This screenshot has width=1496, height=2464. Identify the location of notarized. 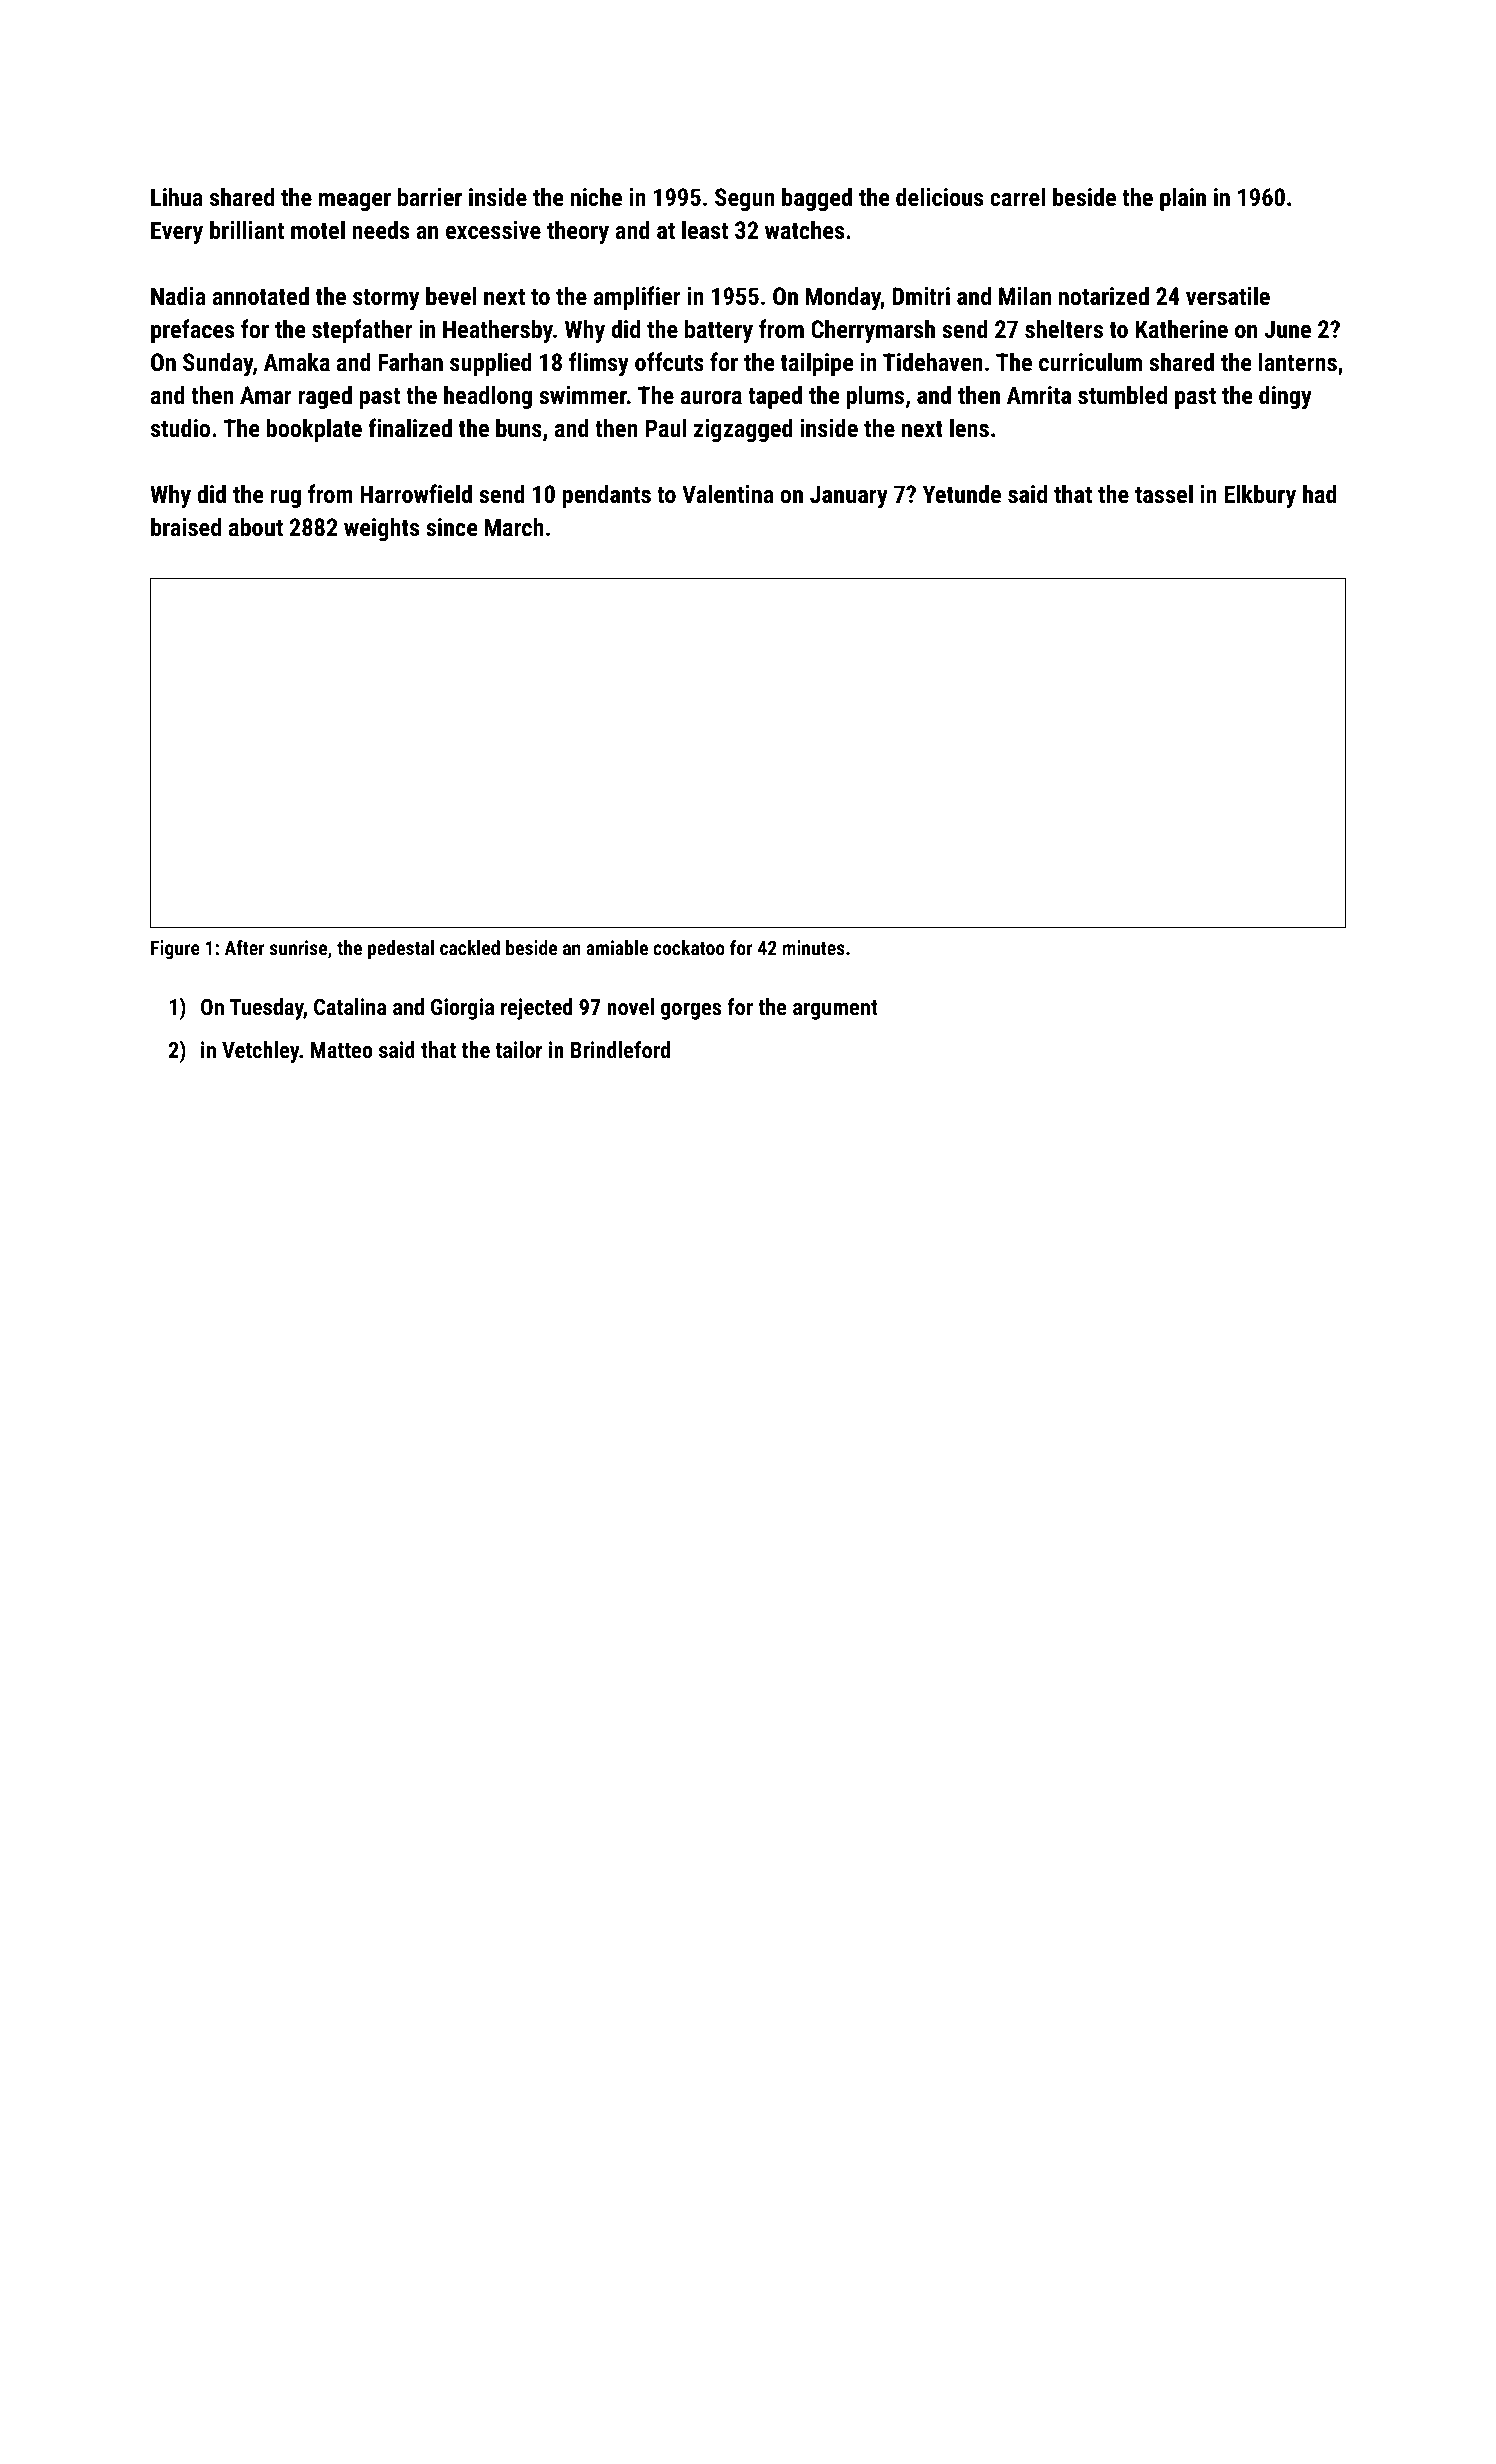
(1104, 295).
